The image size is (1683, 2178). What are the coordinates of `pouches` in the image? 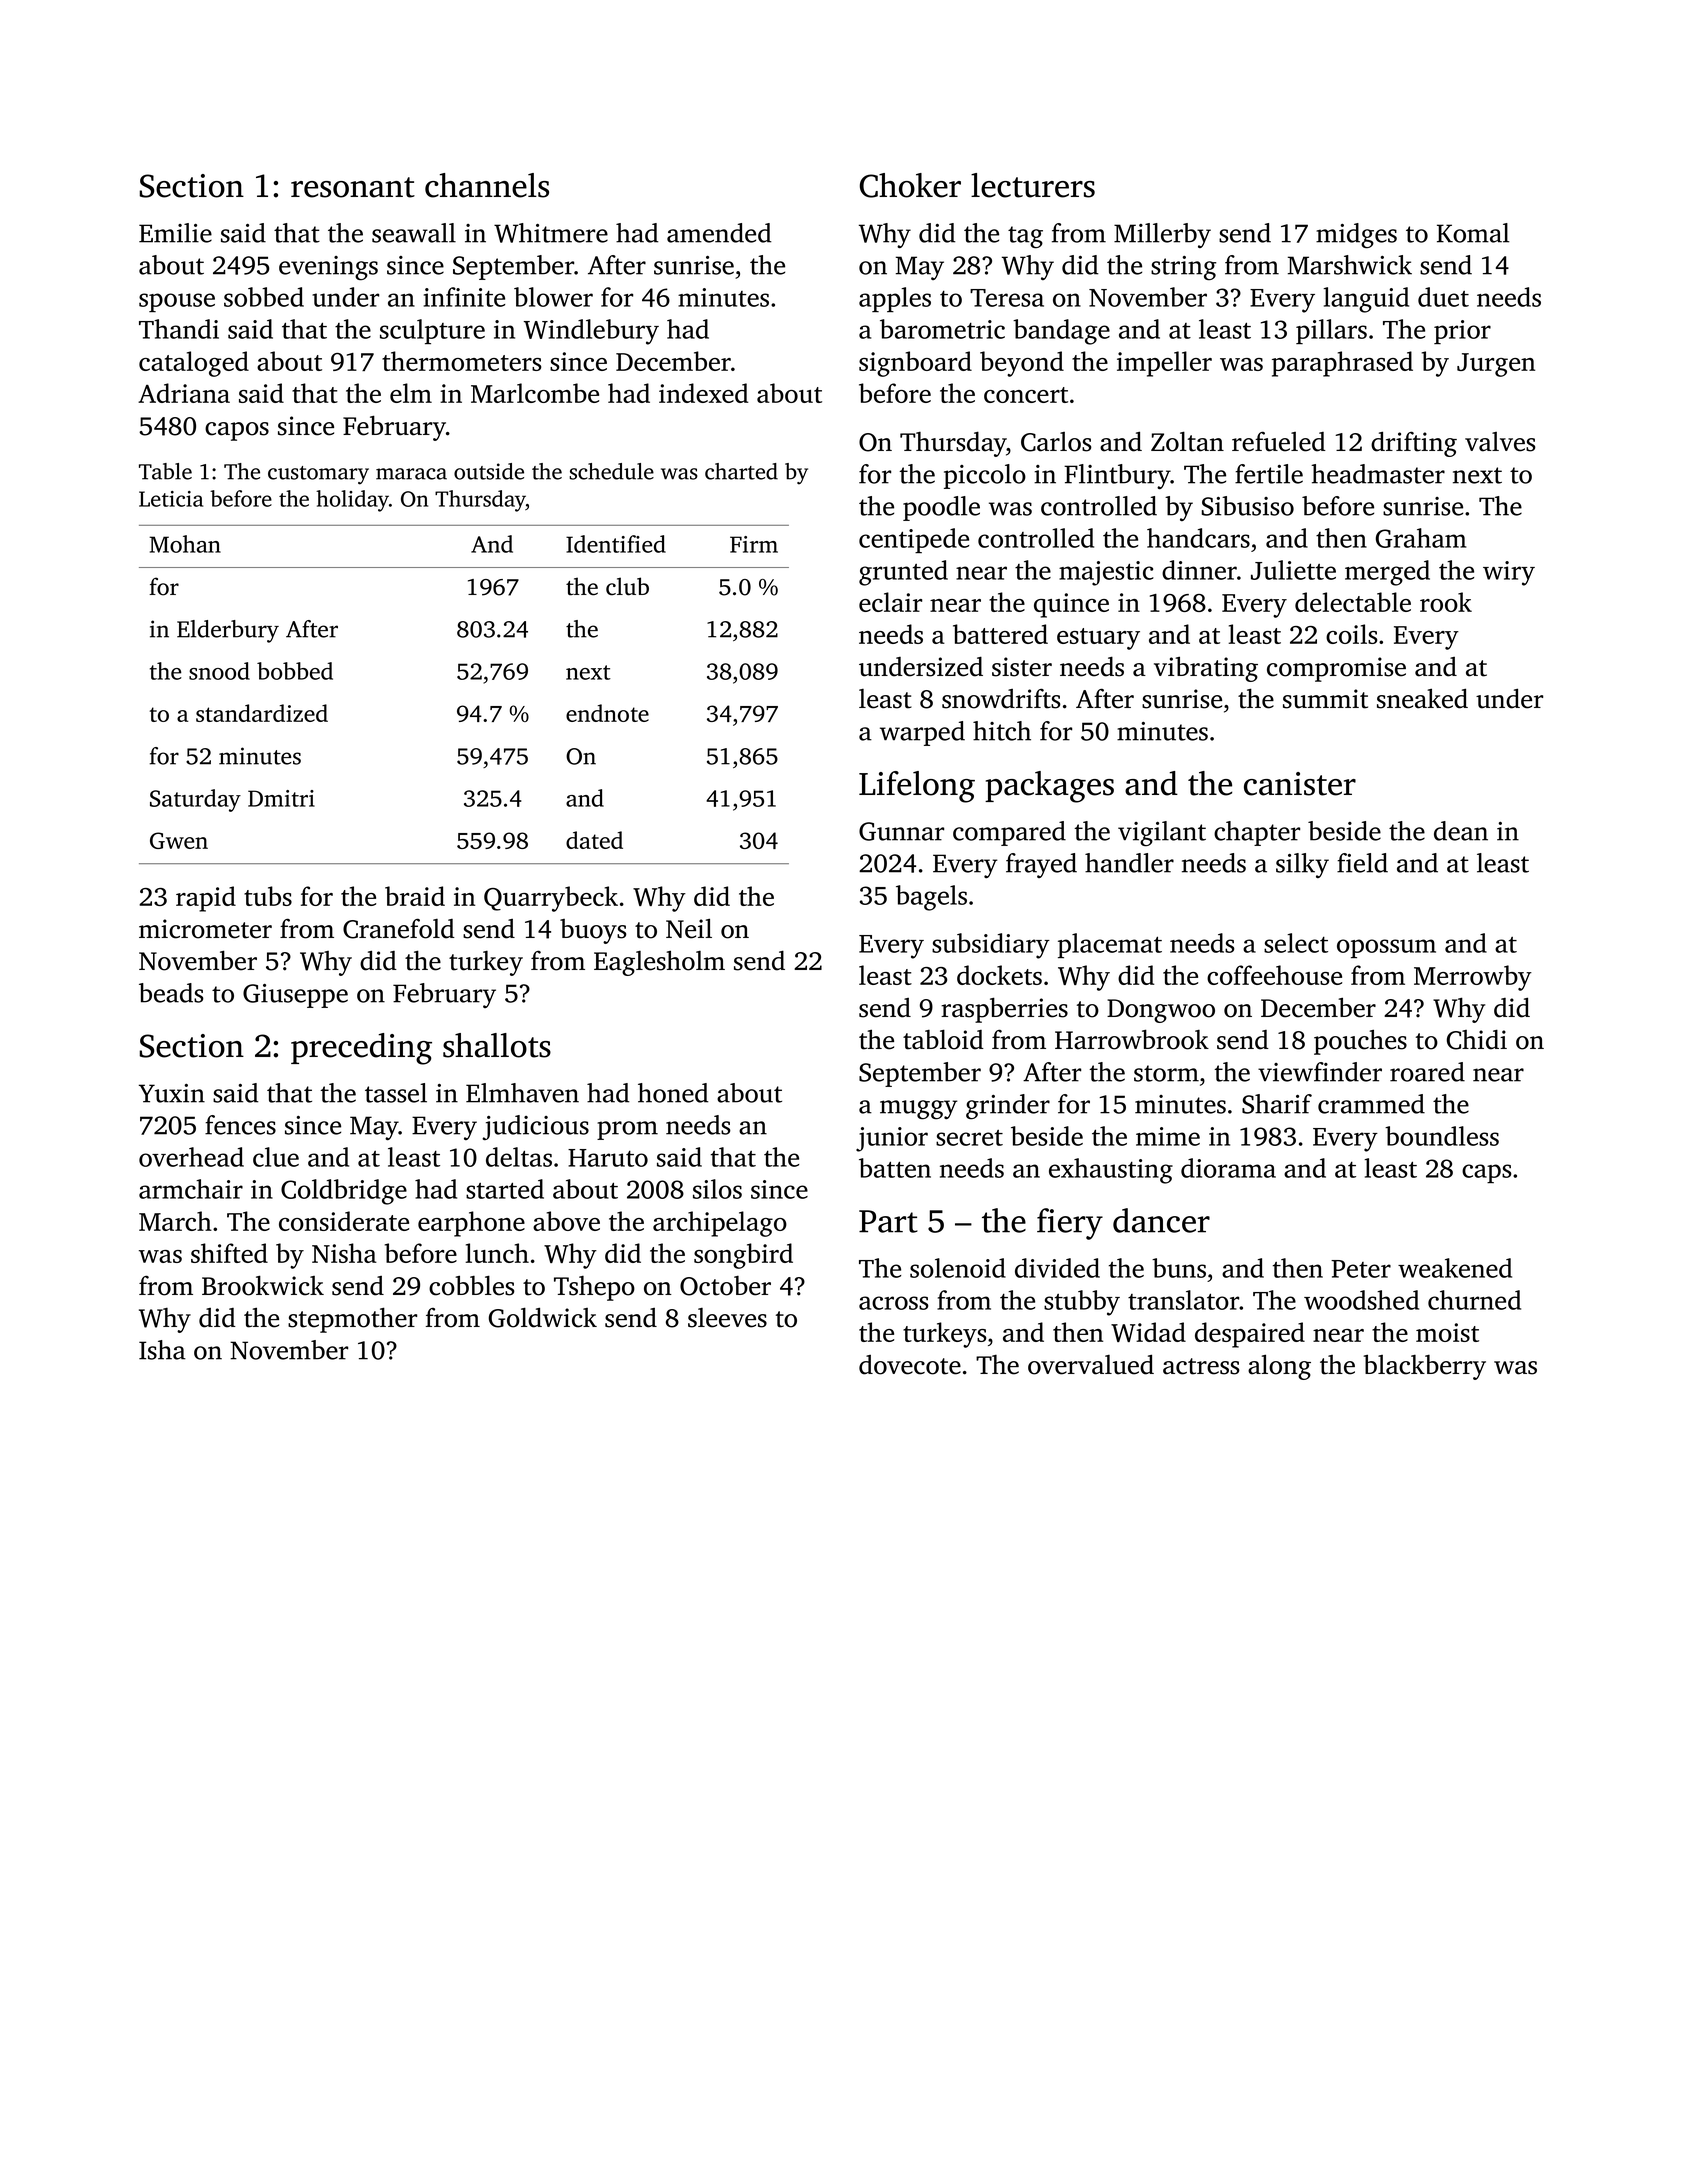 It's located at (1360, 1042).
